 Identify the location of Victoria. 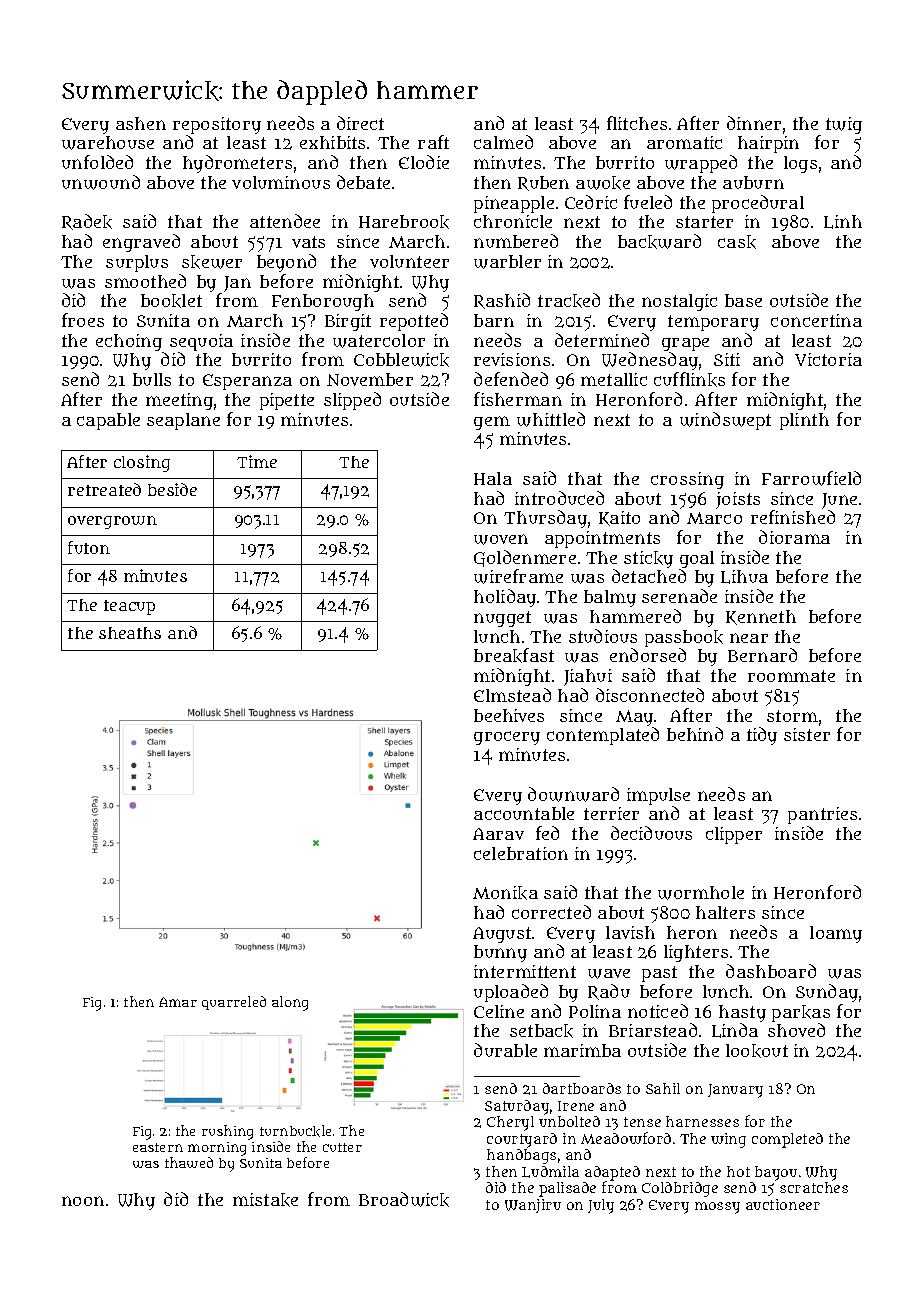
(828, 359).
